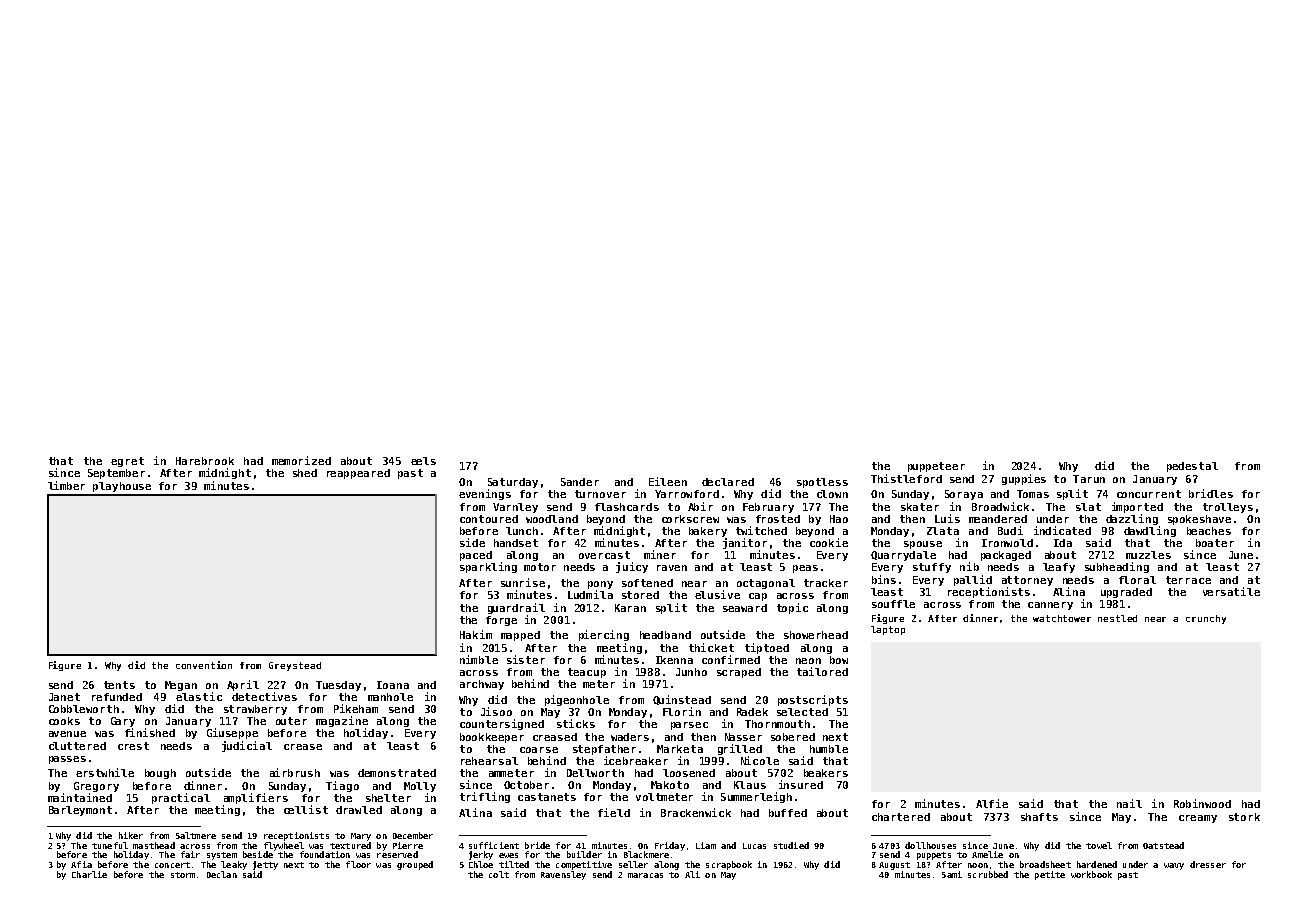 The width and height of the screenshot is (1308, 924). Describe the element at coordinates (1050, 875) in the screenshot. I see `petite` at that location.
